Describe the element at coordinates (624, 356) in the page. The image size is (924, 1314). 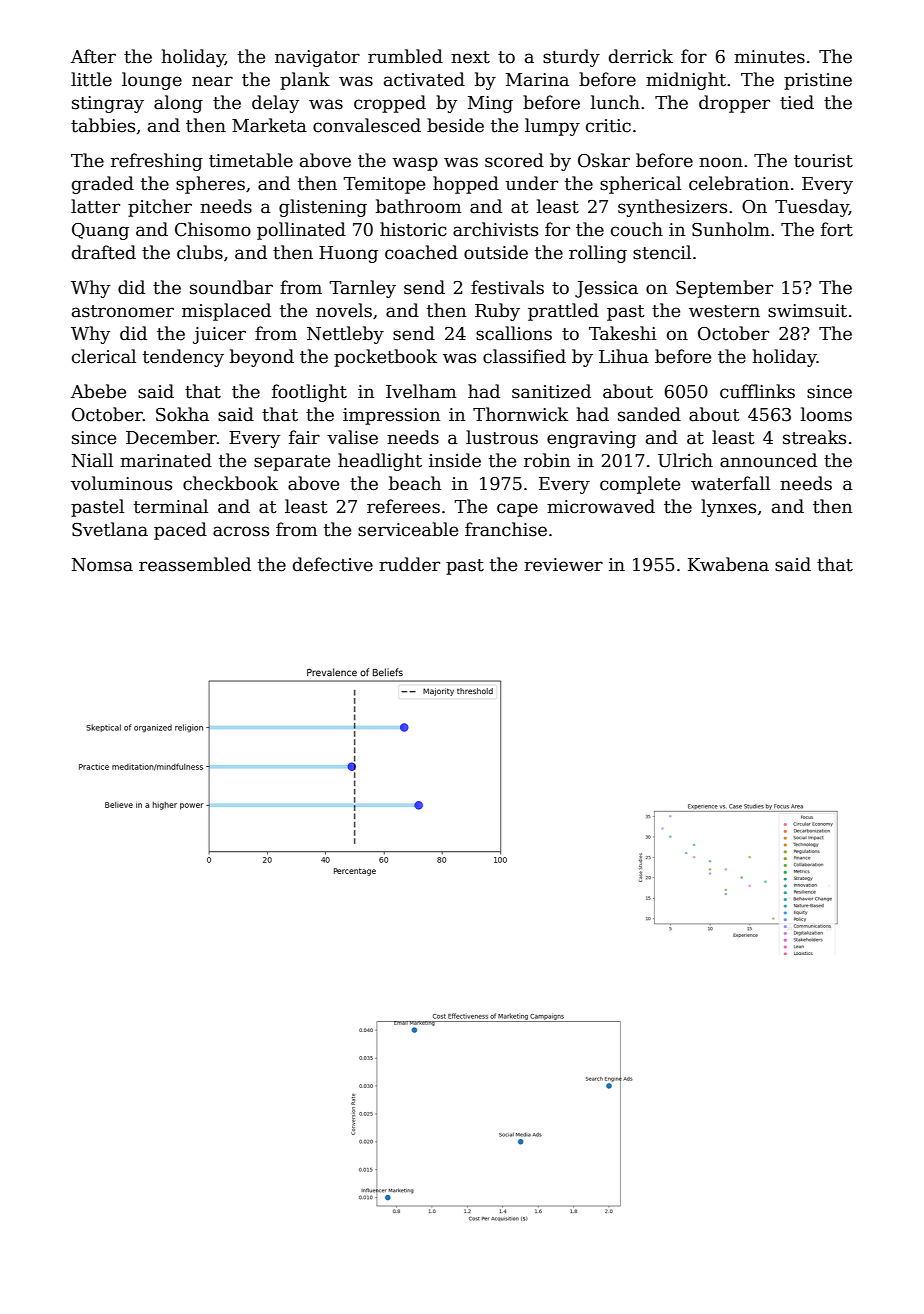
I see `Lihua` at that location.
